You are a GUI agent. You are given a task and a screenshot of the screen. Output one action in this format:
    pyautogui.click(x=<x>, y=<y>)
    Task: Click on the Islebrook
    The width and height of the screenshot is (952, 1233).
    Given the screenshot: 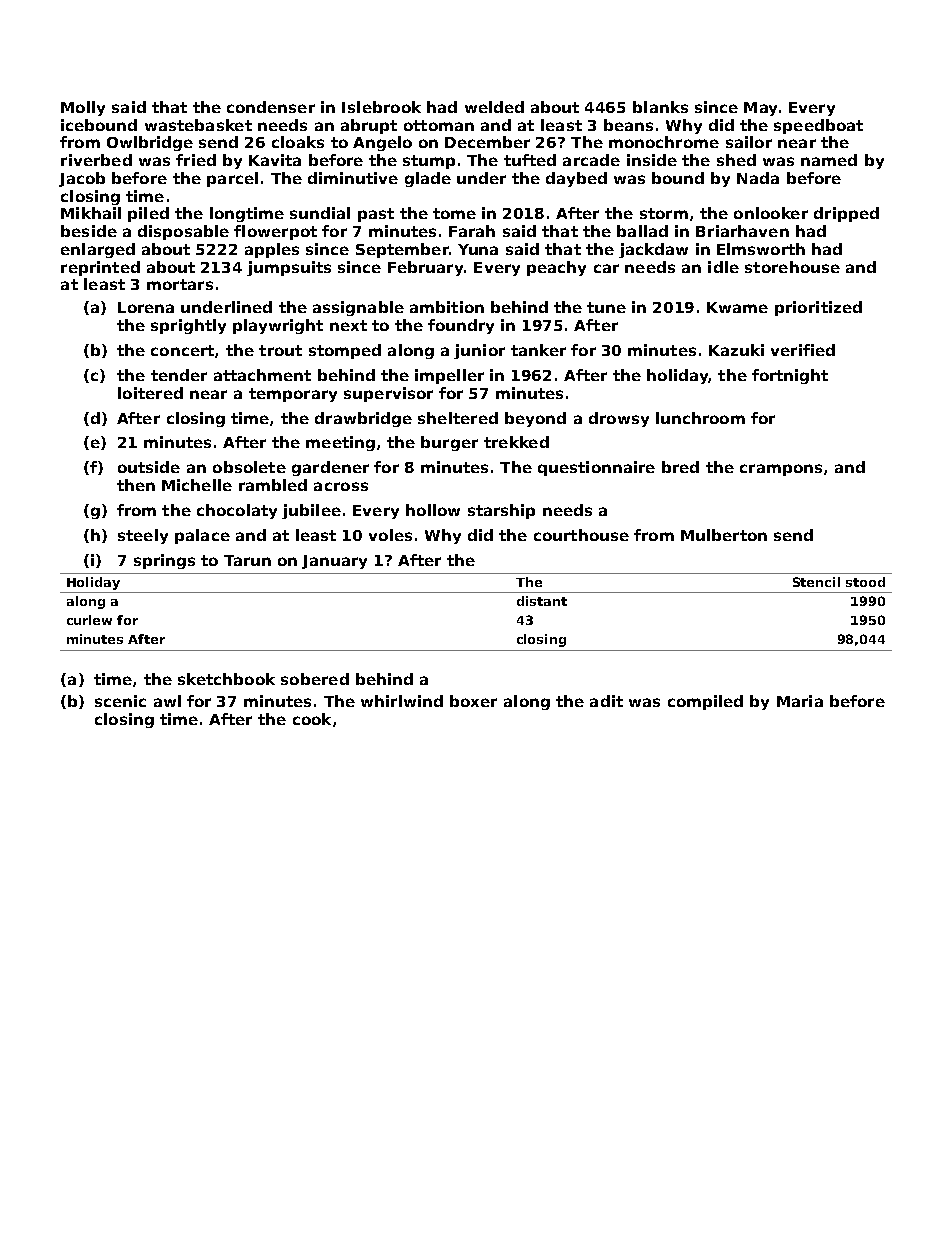 What is the action you would take?
    pyautogui.click(x=381, y=107)
